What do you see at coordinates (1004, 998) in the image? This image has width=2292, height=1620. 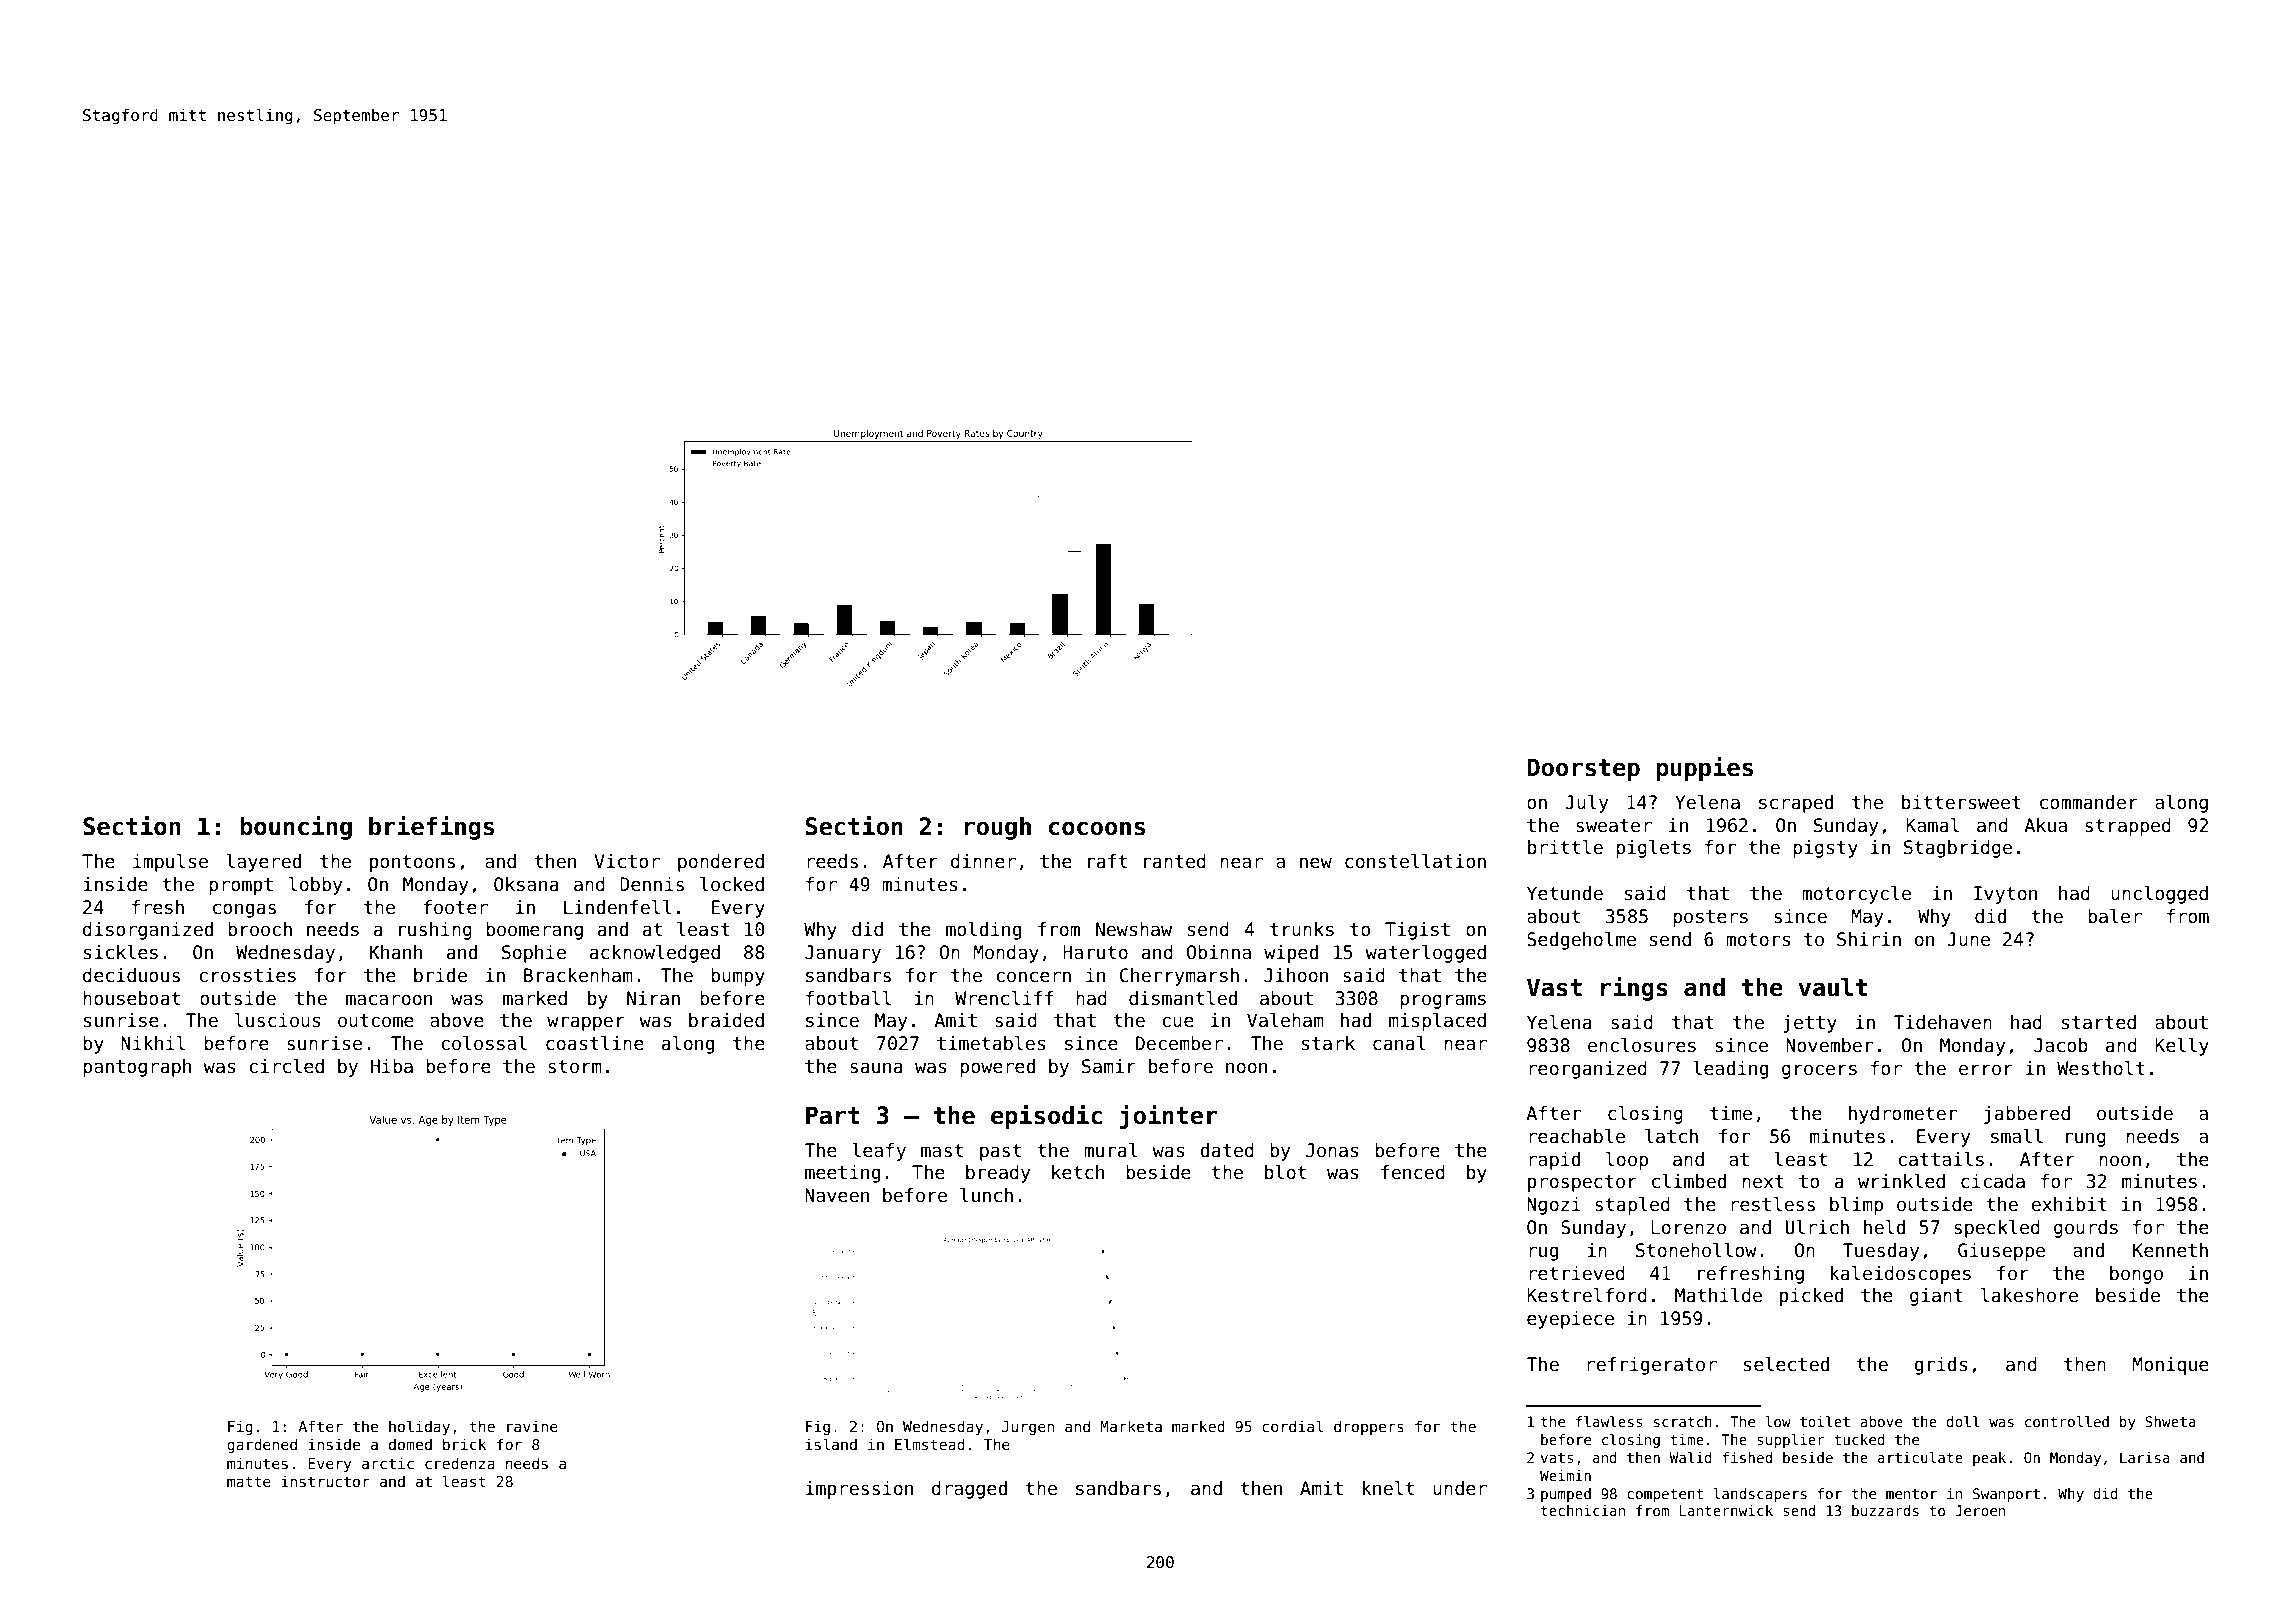 I see `Wrencliff` at bounding box center [1004, 998].
